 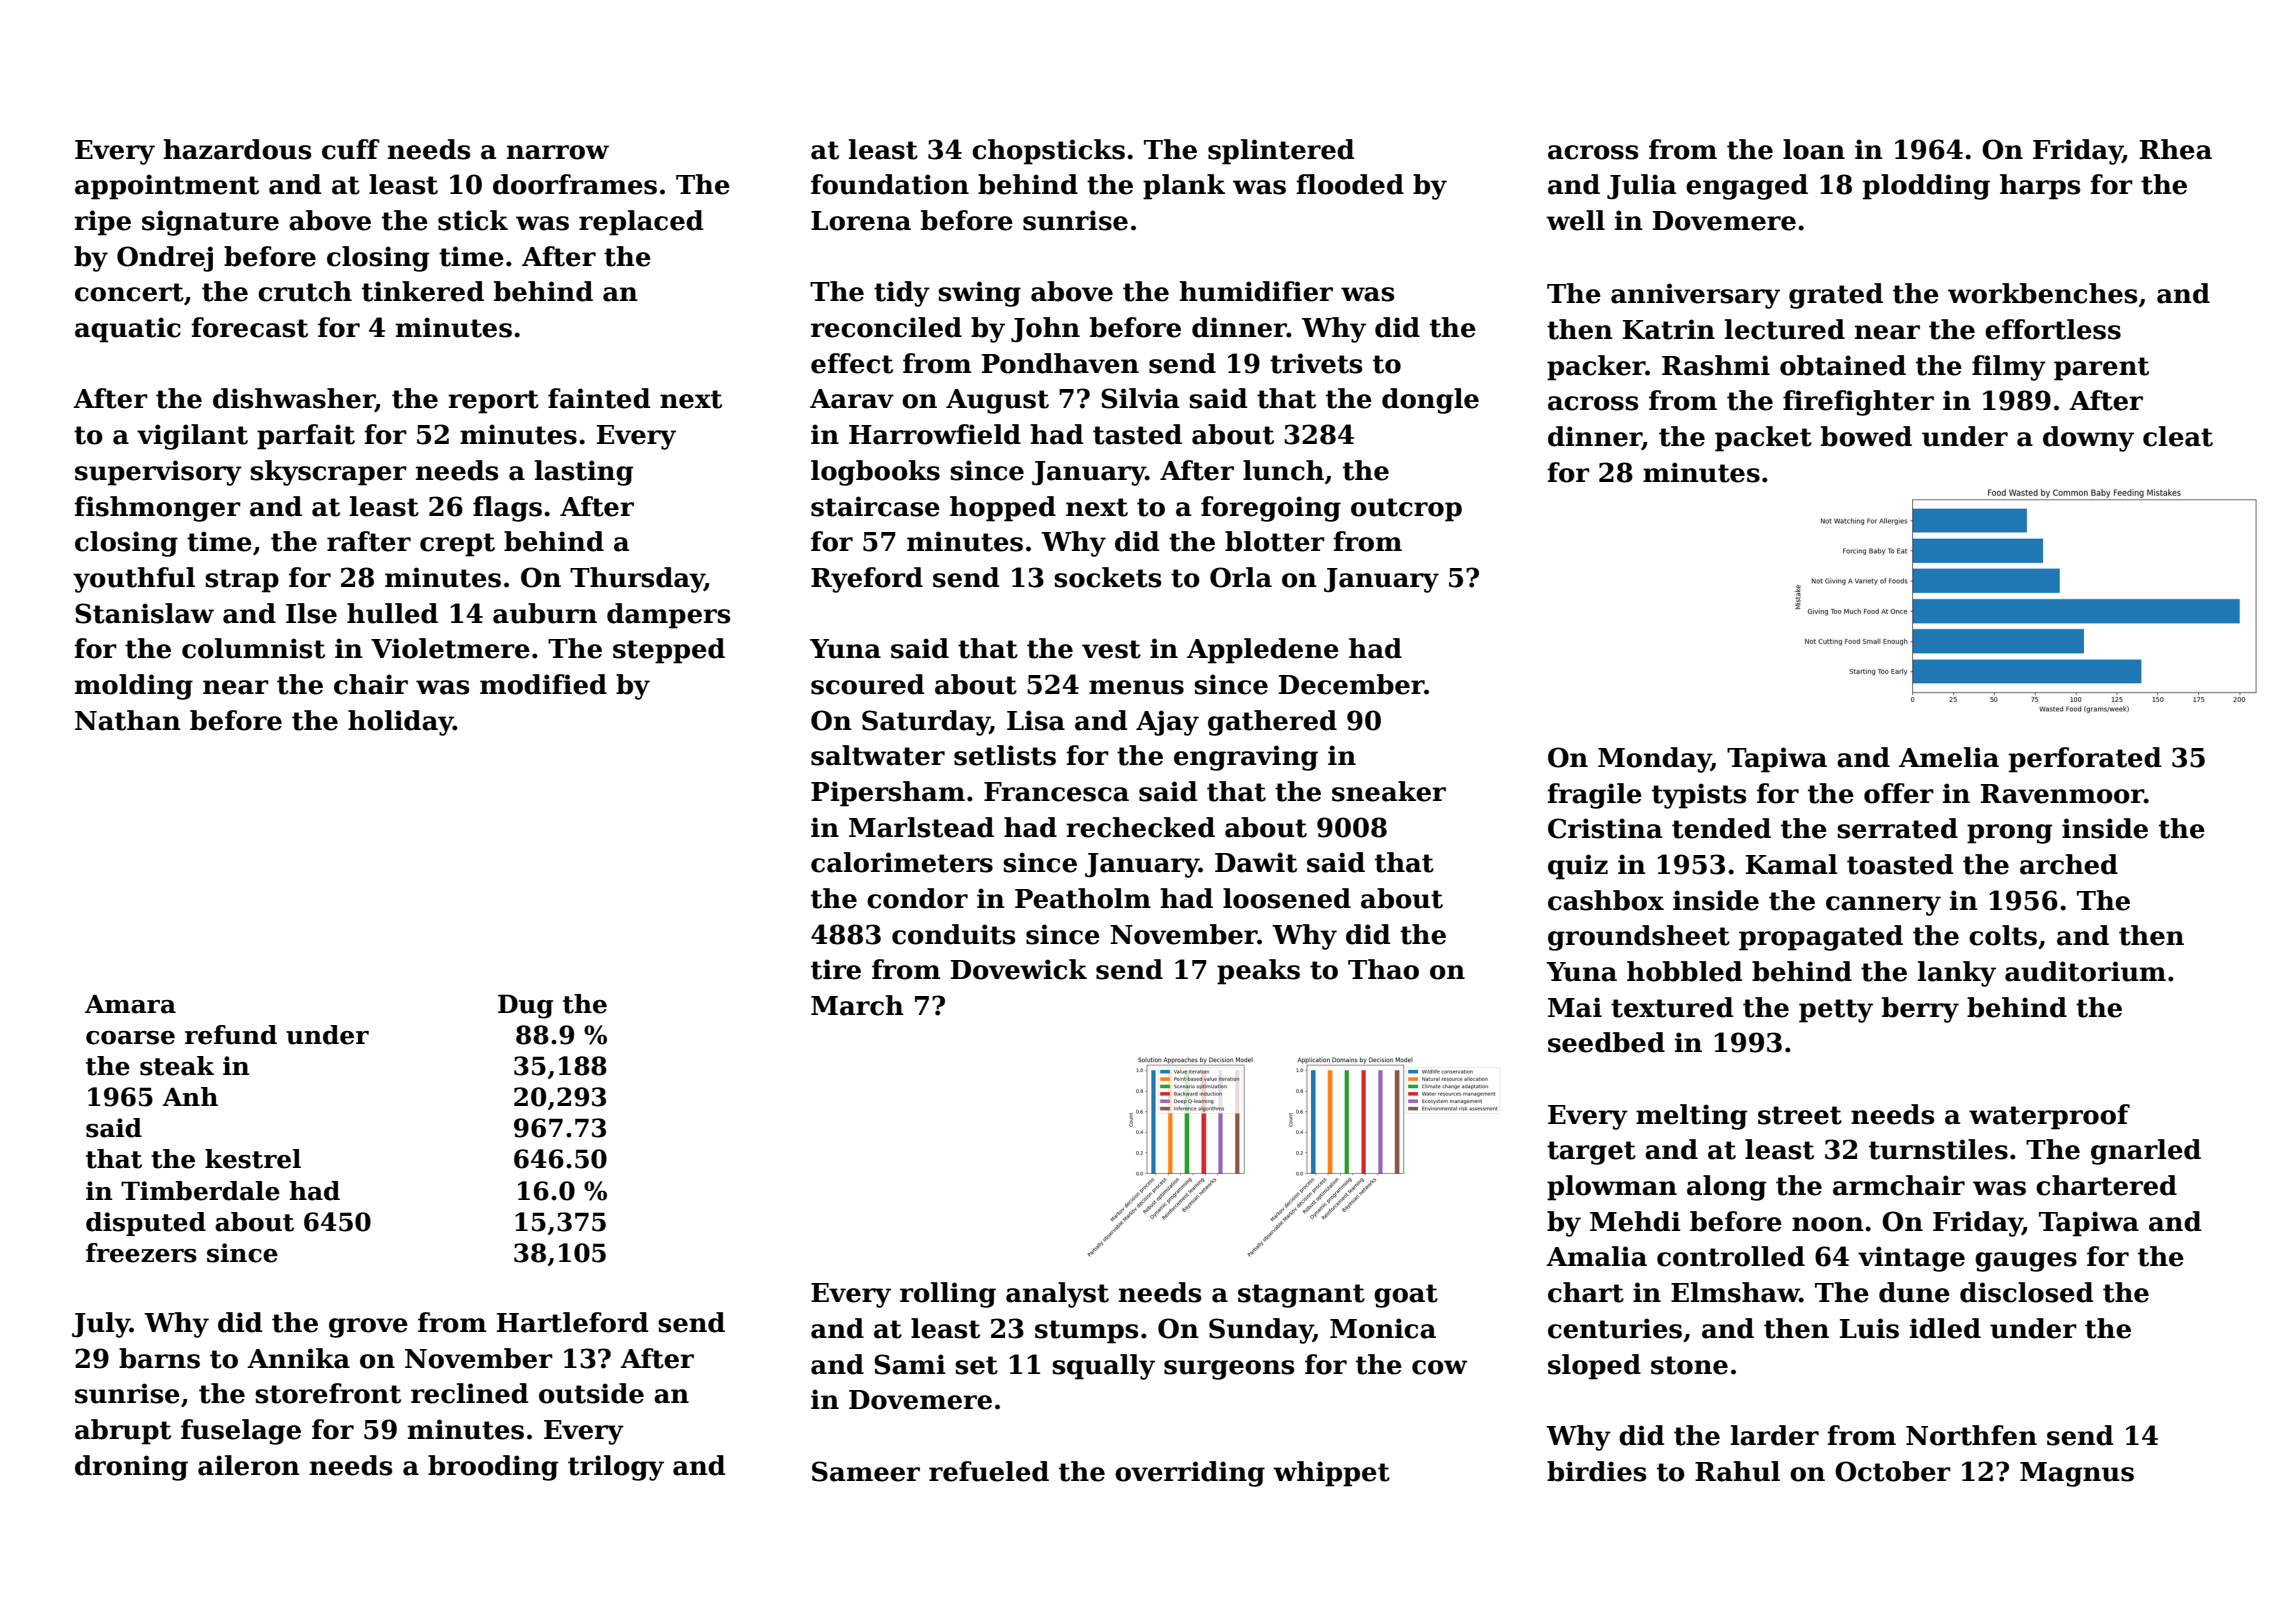 What do you see at coordinates (241, 1432) in the screenshot?
I see `fuselage` at bounding box center [241, 1432].
